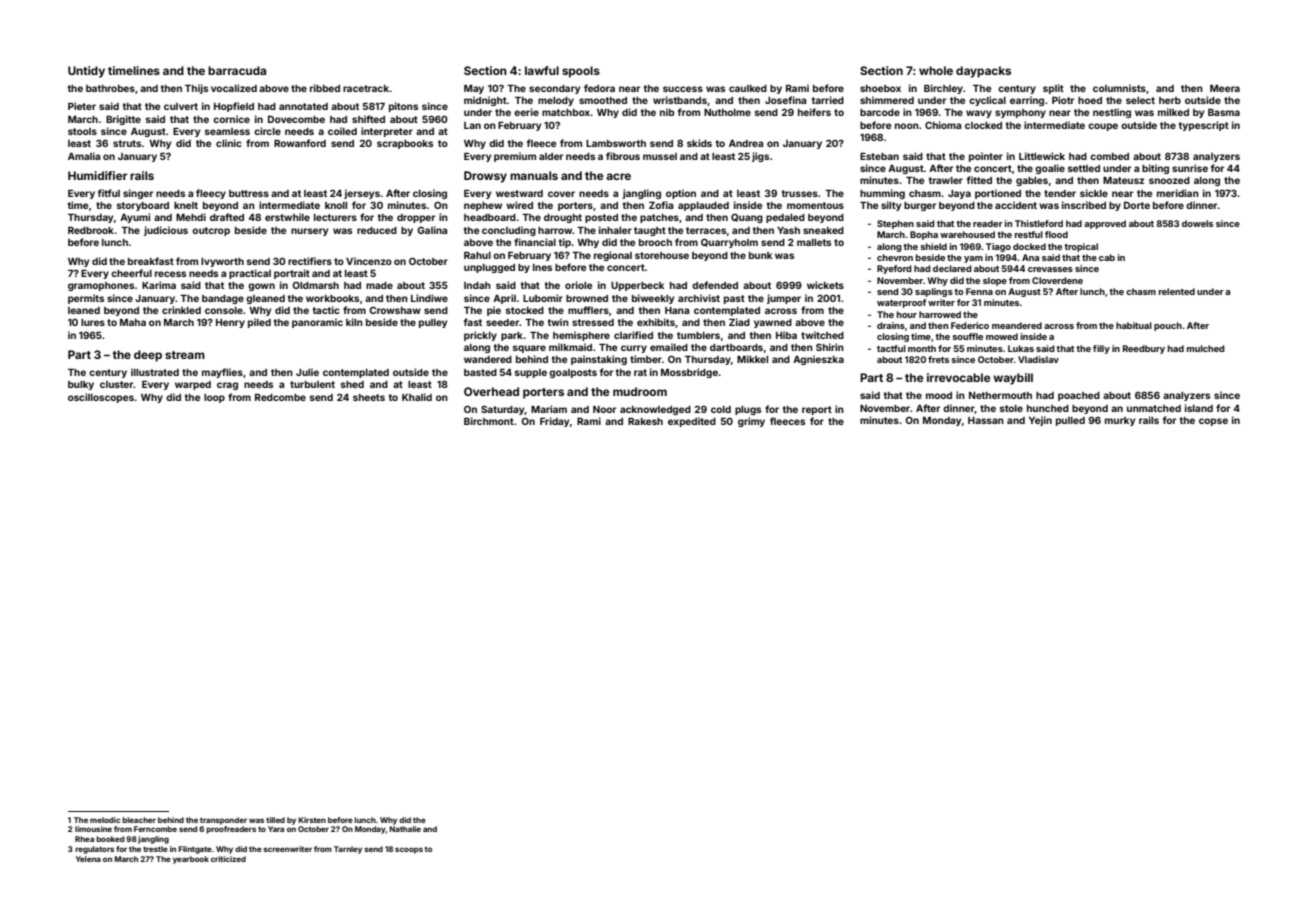 The height and width of the image is (924, 1308). I want to click on Untidy, so click(86, 72).
